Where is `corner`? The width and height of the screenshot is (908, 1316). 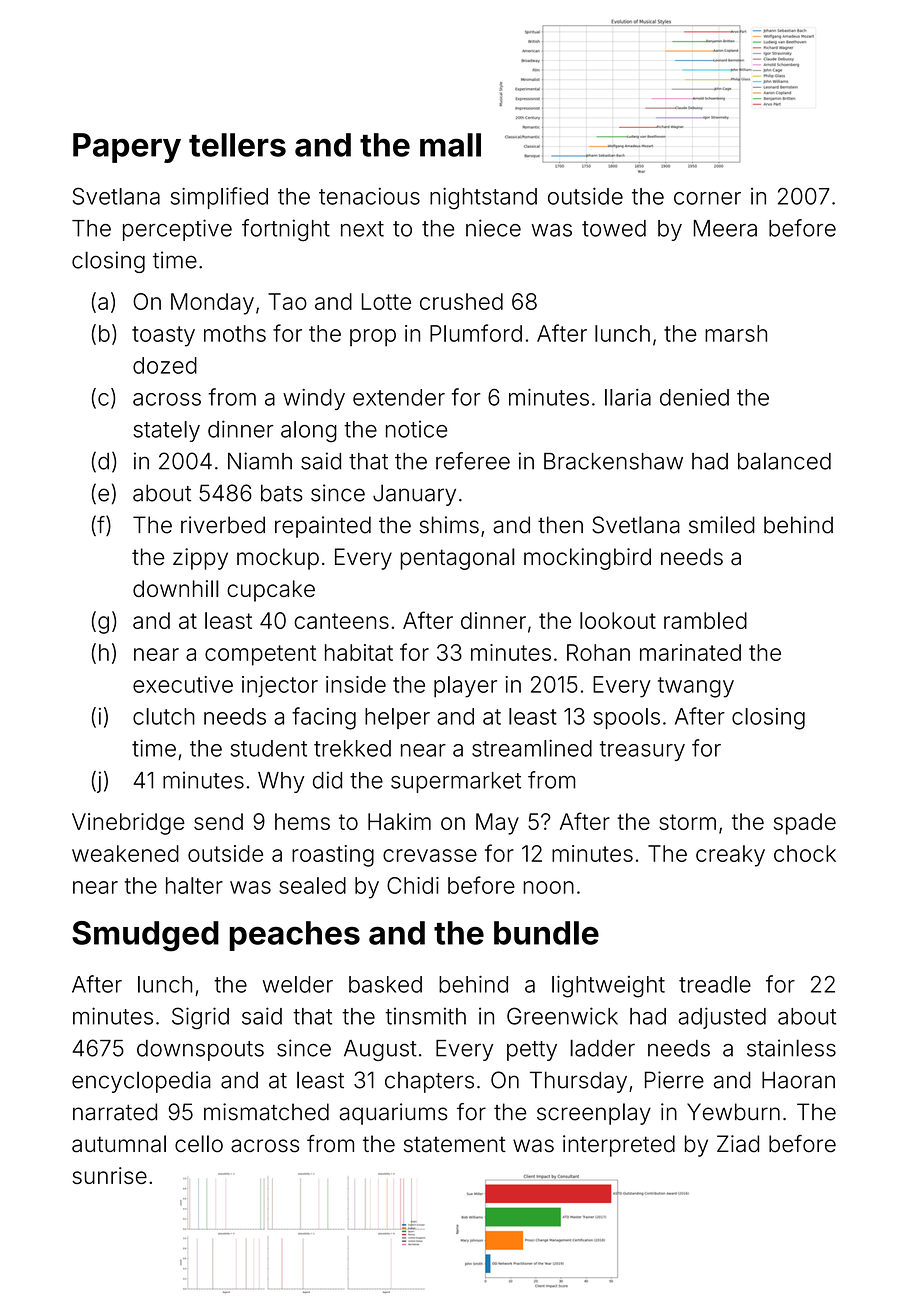
corner is located at coordinates (707, 198).
